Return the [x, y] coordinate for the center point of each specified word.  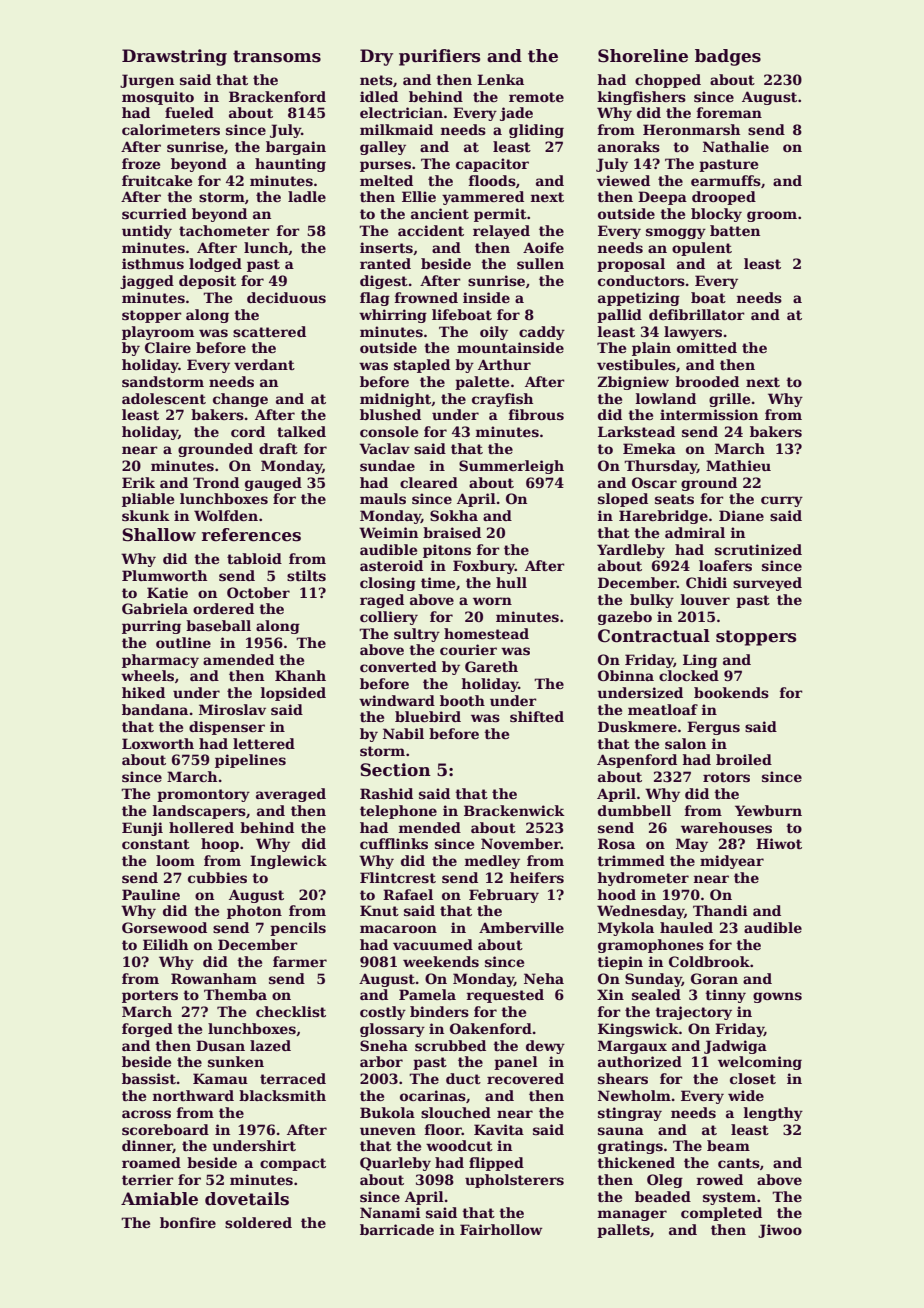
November [521, 843]
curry [782, 501]
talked [301, 431]
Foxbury [484, 567]
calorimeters [171, 129]
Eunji [142, 829]
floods [492, 180]
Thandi [720, 910]
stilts [306, 575]
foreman [729, 112]
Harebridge [663, 517]
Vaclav [384, 448]
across [146, 1114]
